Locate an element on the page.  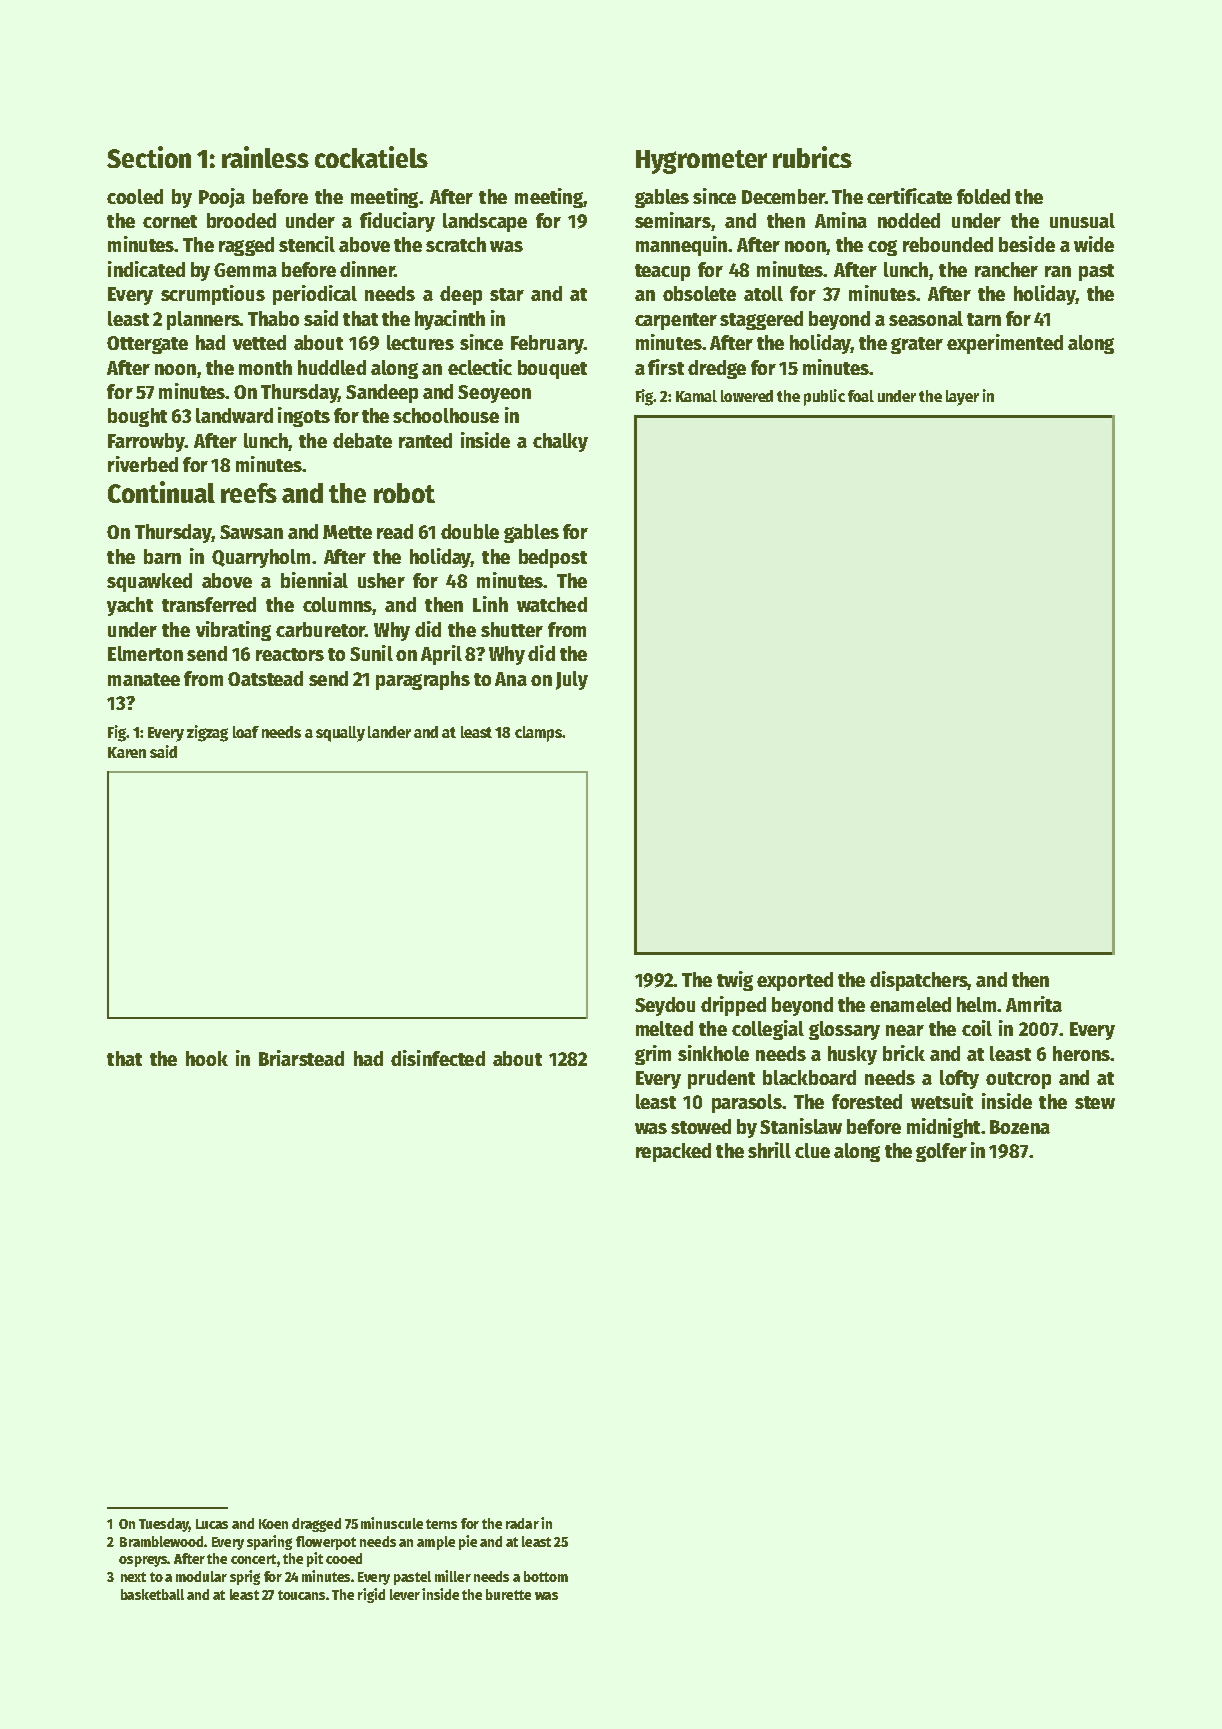
Hygrometer is located at coordinates (701, 162).
